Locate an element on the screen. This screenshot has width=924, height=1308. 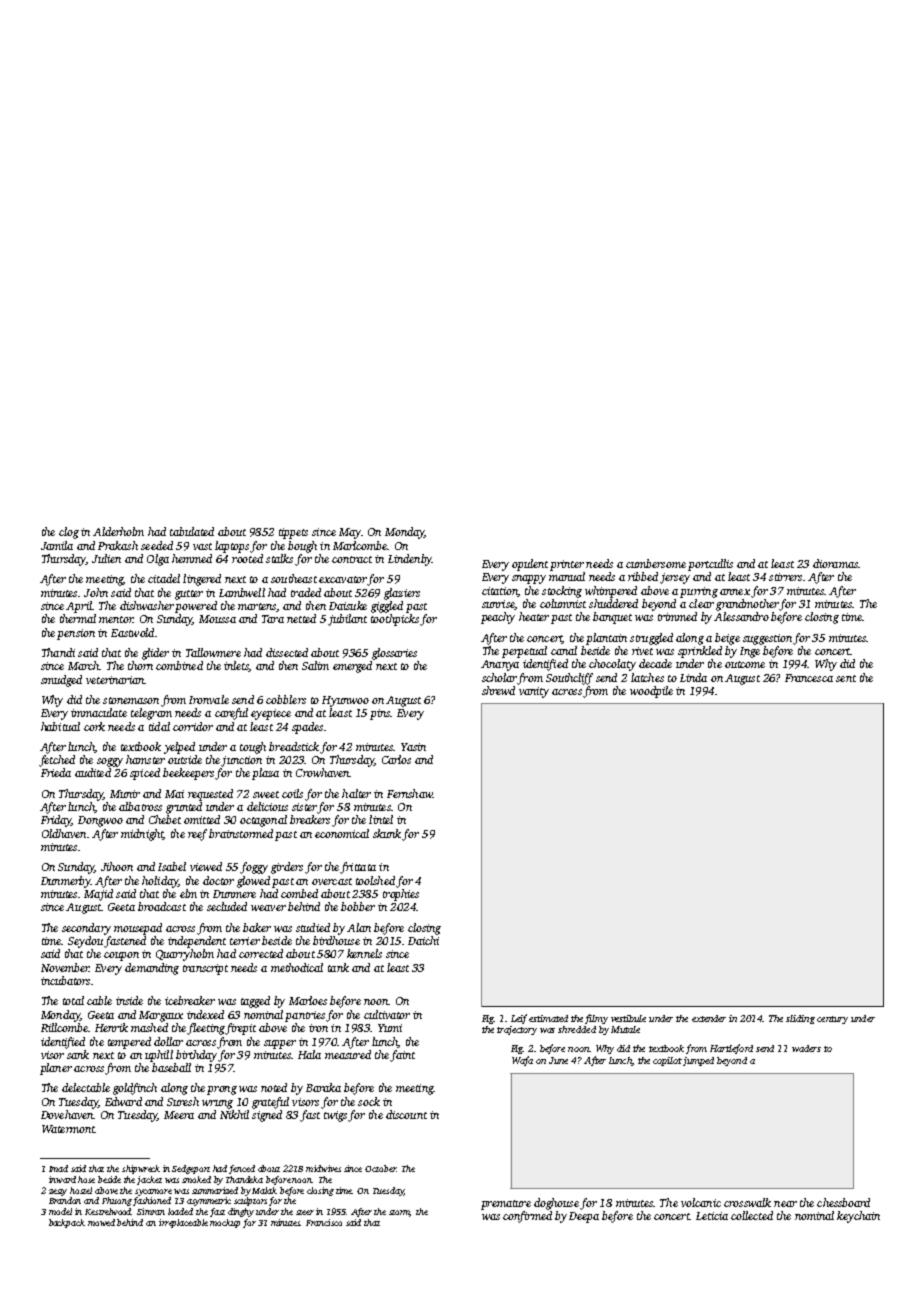
Alderholm is located at coordinates (118, 531).
